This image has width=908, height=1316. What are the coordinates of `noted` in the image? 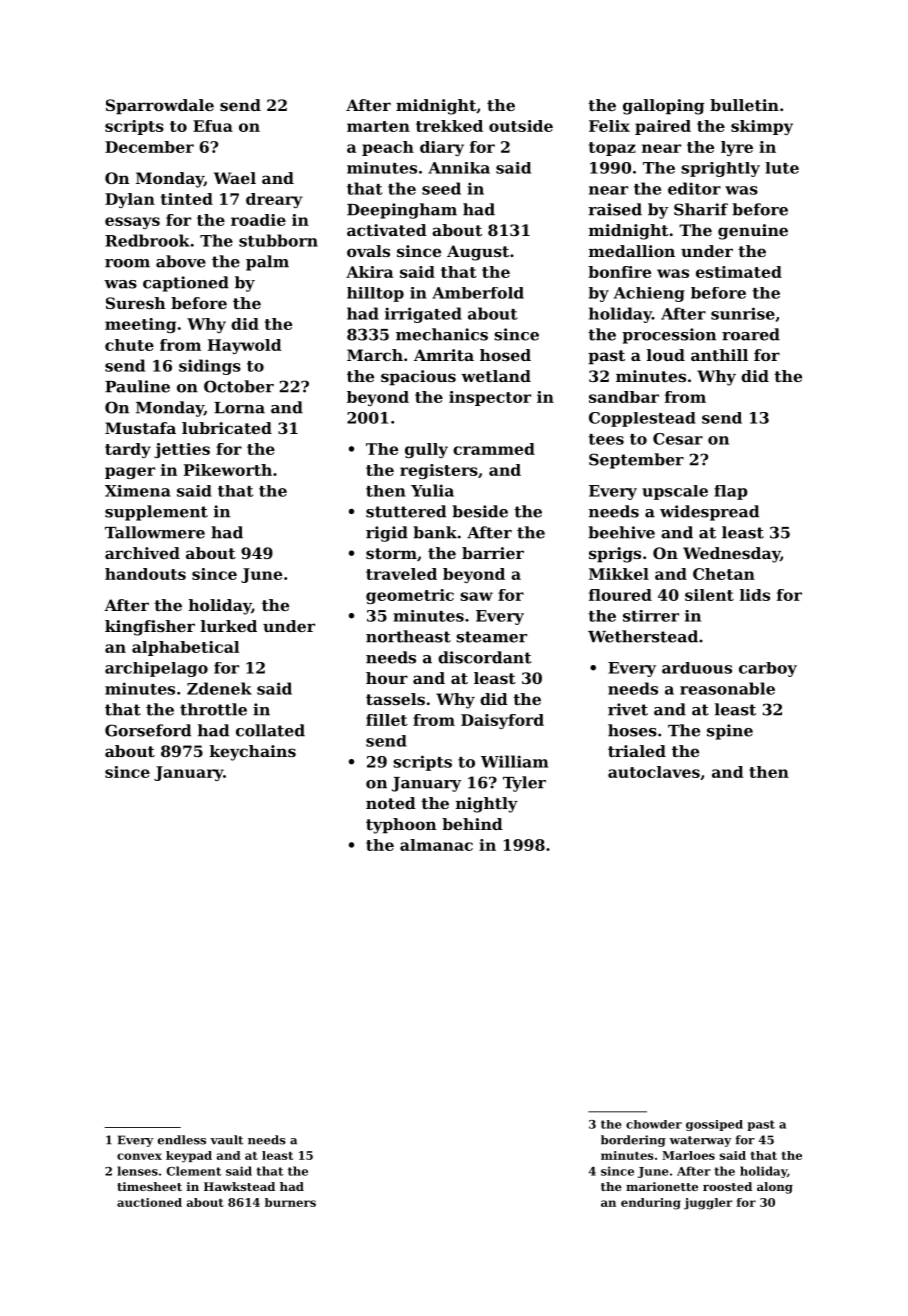 It's located at (391, 803).
